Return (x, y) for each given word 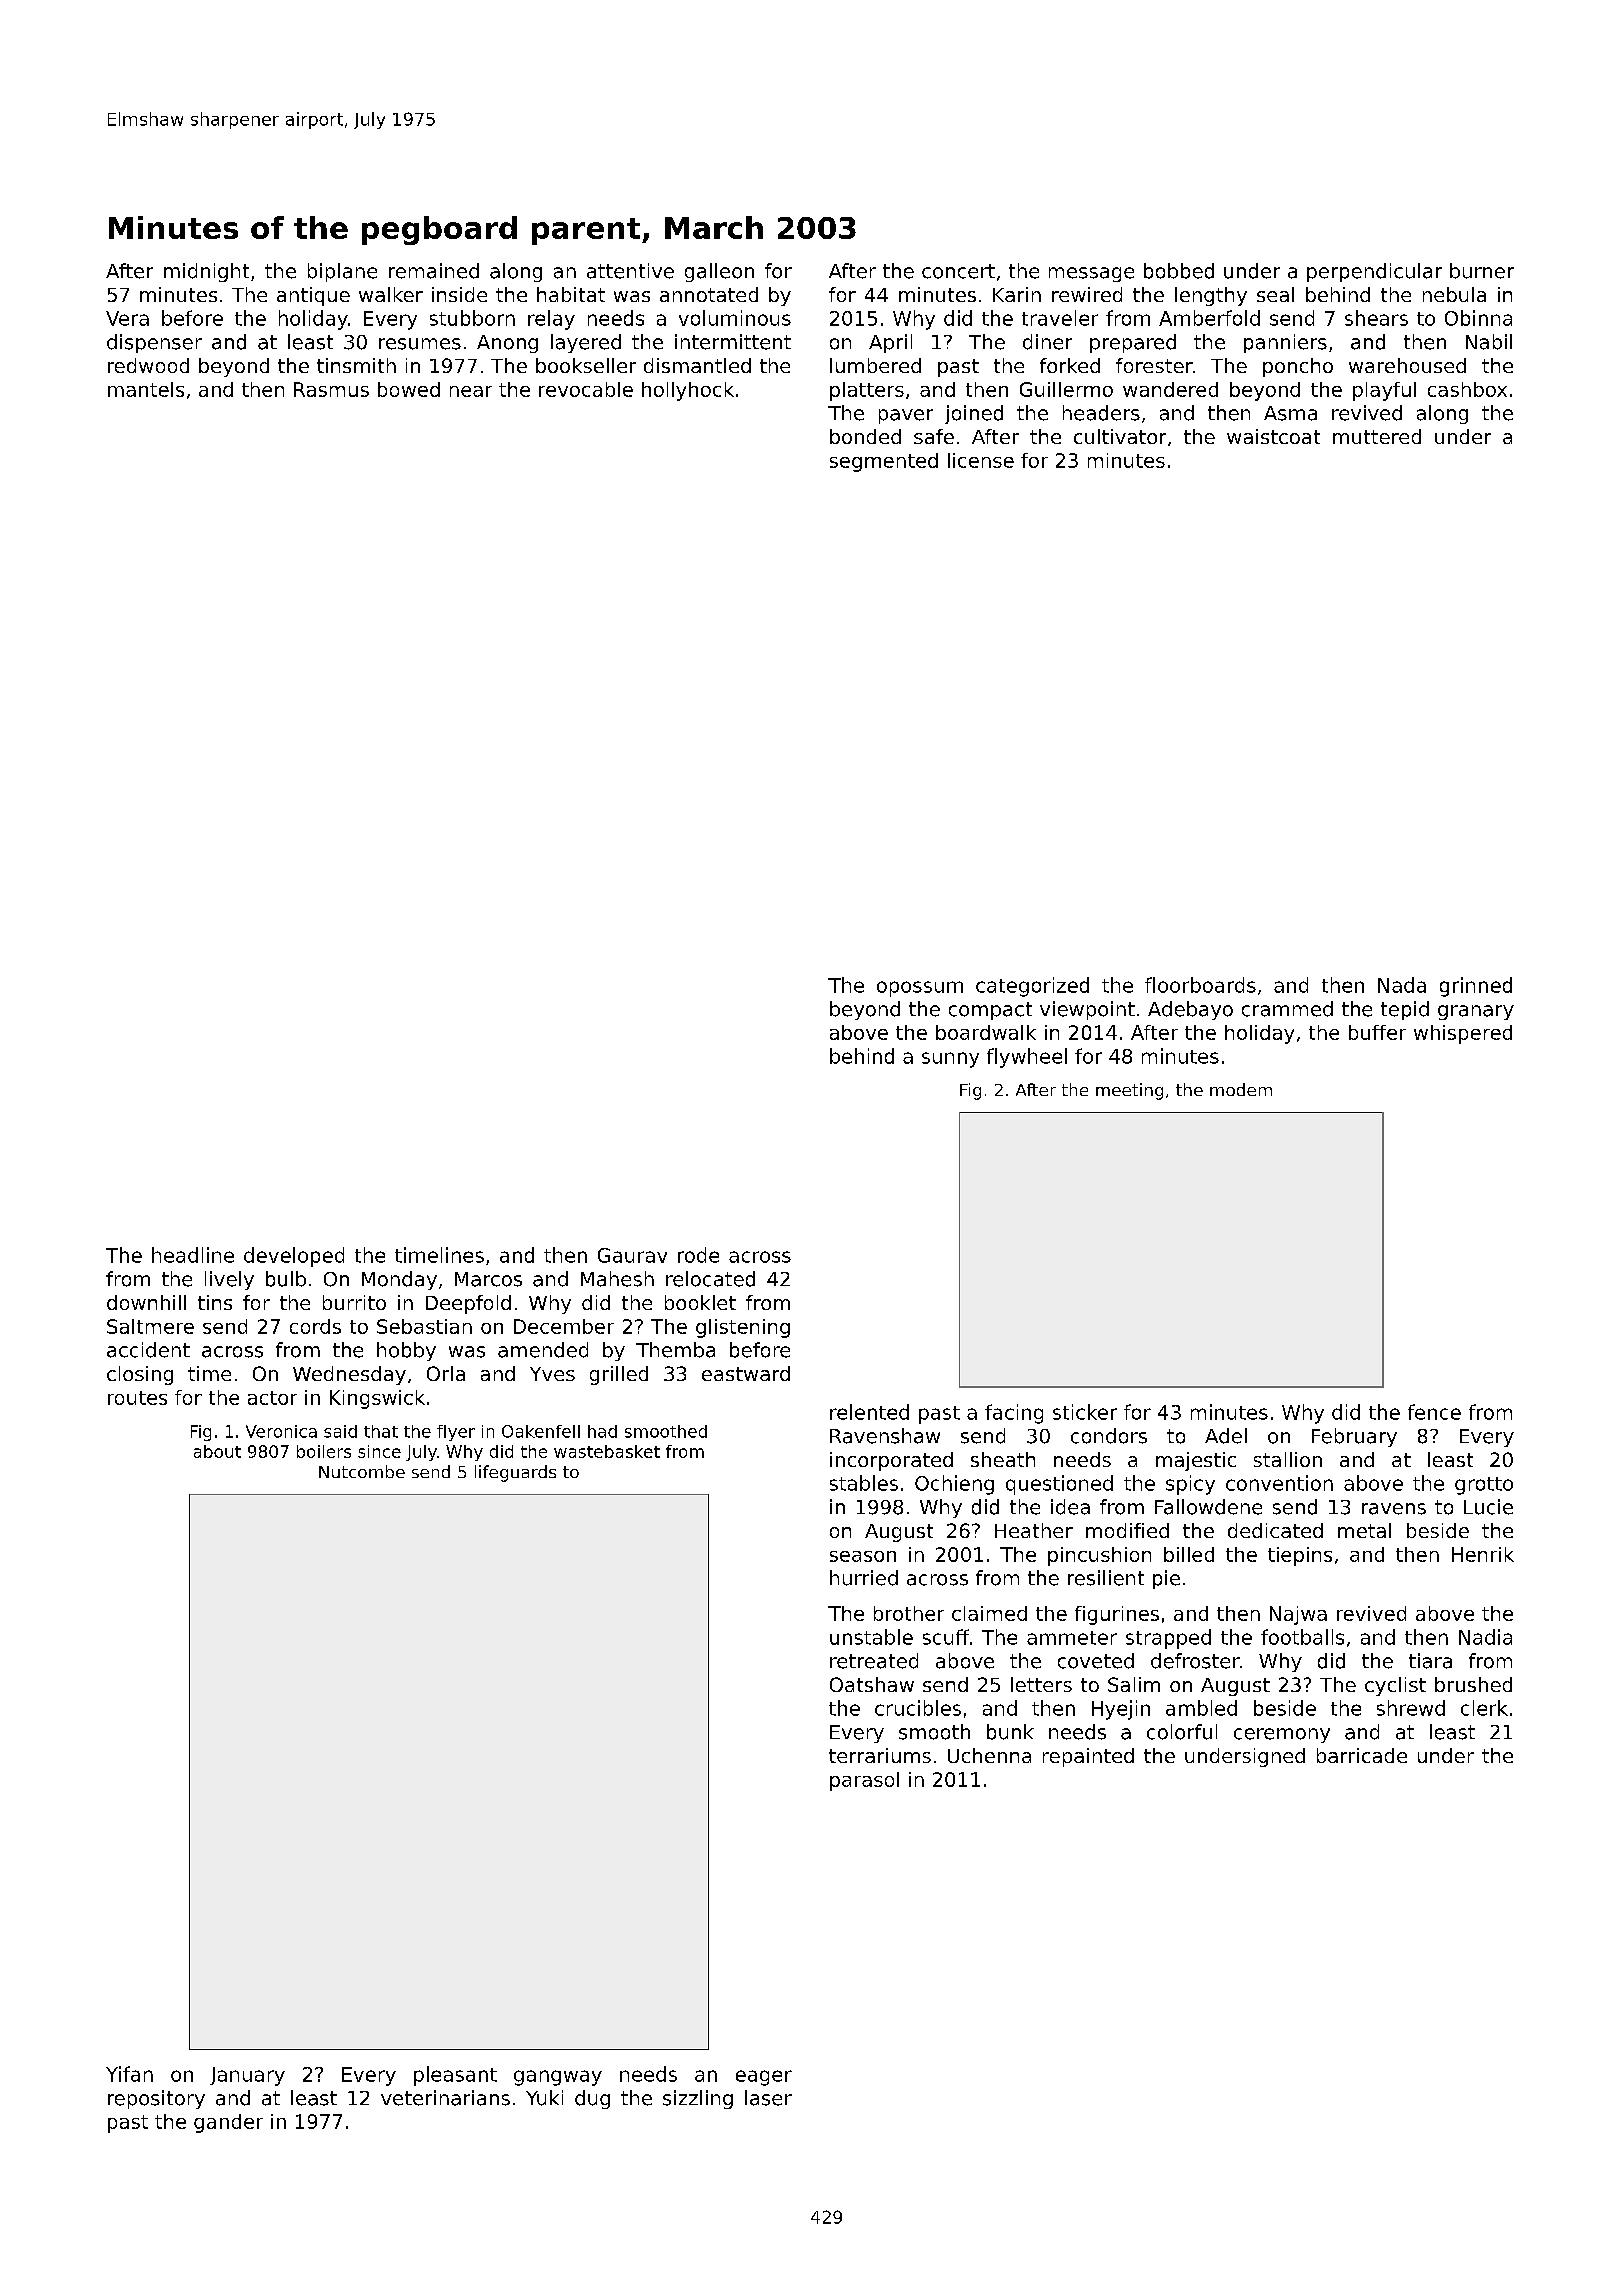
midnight (206, 272)
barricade (1362, 1755)
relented (869, 1412)
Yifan (129, 2074)
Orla (446, 1373)
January (247, 2076)
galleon (719, 272)
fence (1434, 1412)
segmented (884, 462)
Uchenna (989, 1755)
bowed (409, 389)
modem (1241, 1089)
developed (294, 1257)
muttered (1377, 436)
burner (1482, 271)
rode (698, 1255)
